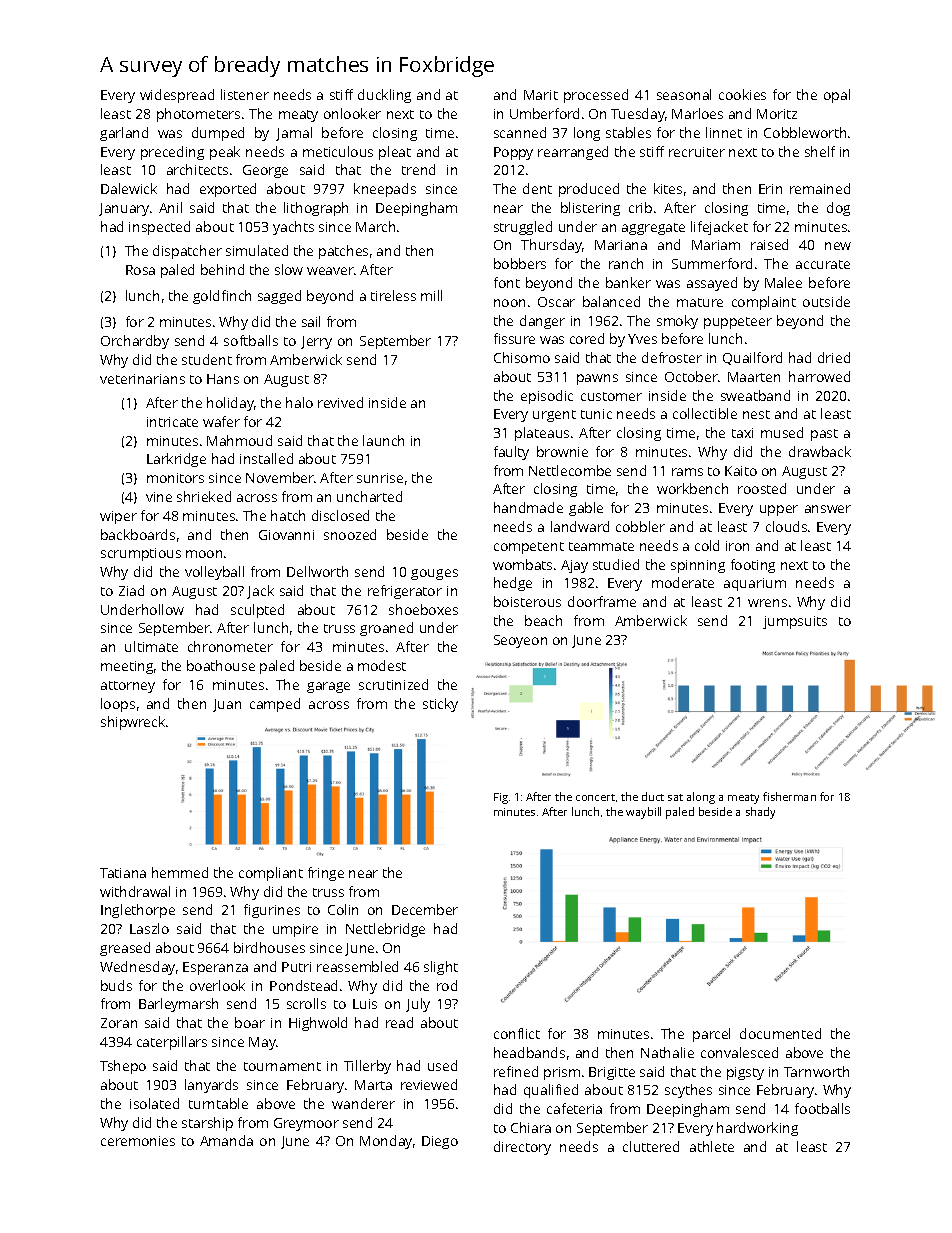 The image size is (952, 1233). I want to click on hemmed, so click(180, 872).
